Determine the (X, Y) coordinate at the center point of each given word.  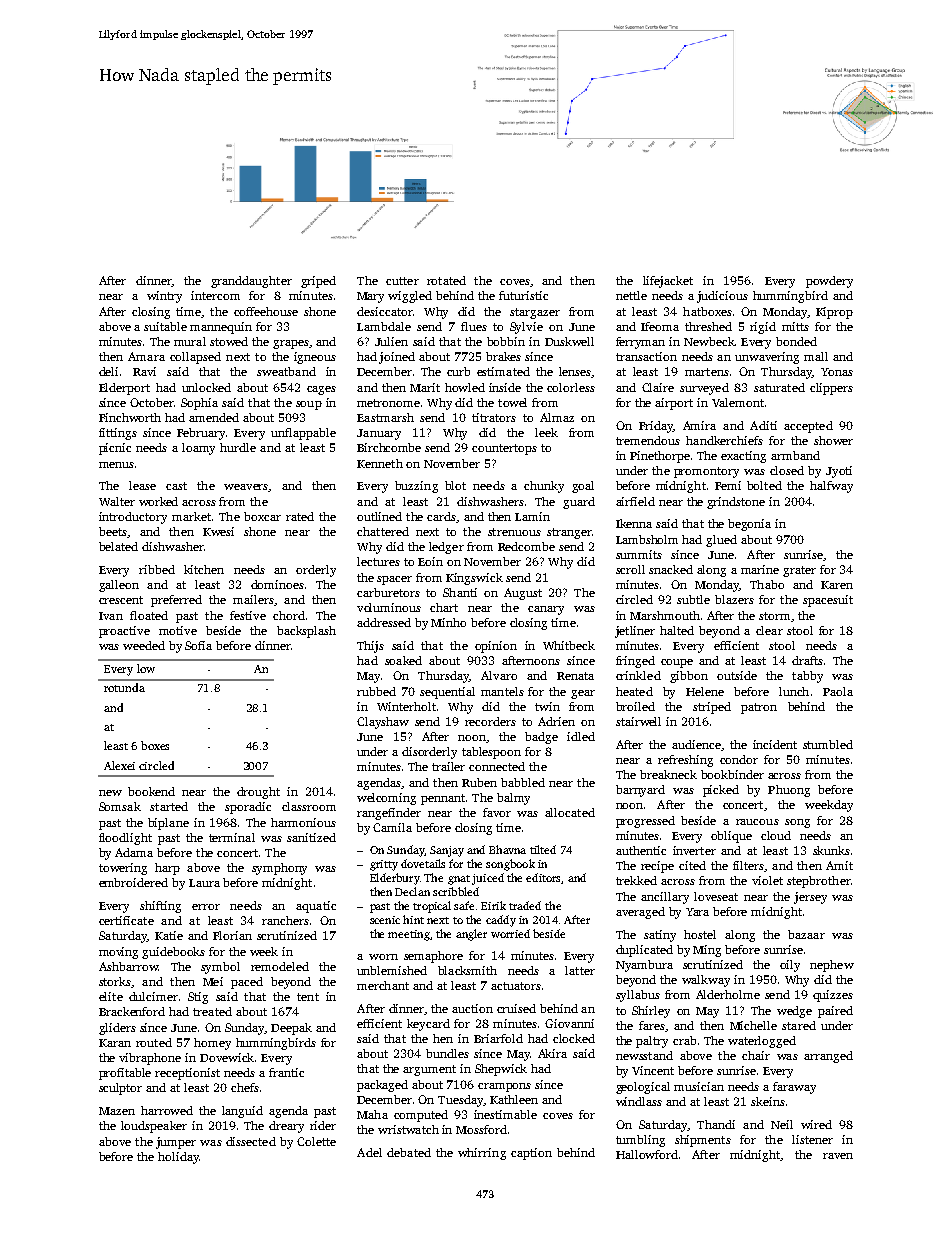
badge (541, 738)
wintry (164, 297)
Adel (369, 1152)
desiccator (385, 311)
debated (409, 1152)
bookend (151, 791)
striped (712, 708)
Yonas (837, 372)
